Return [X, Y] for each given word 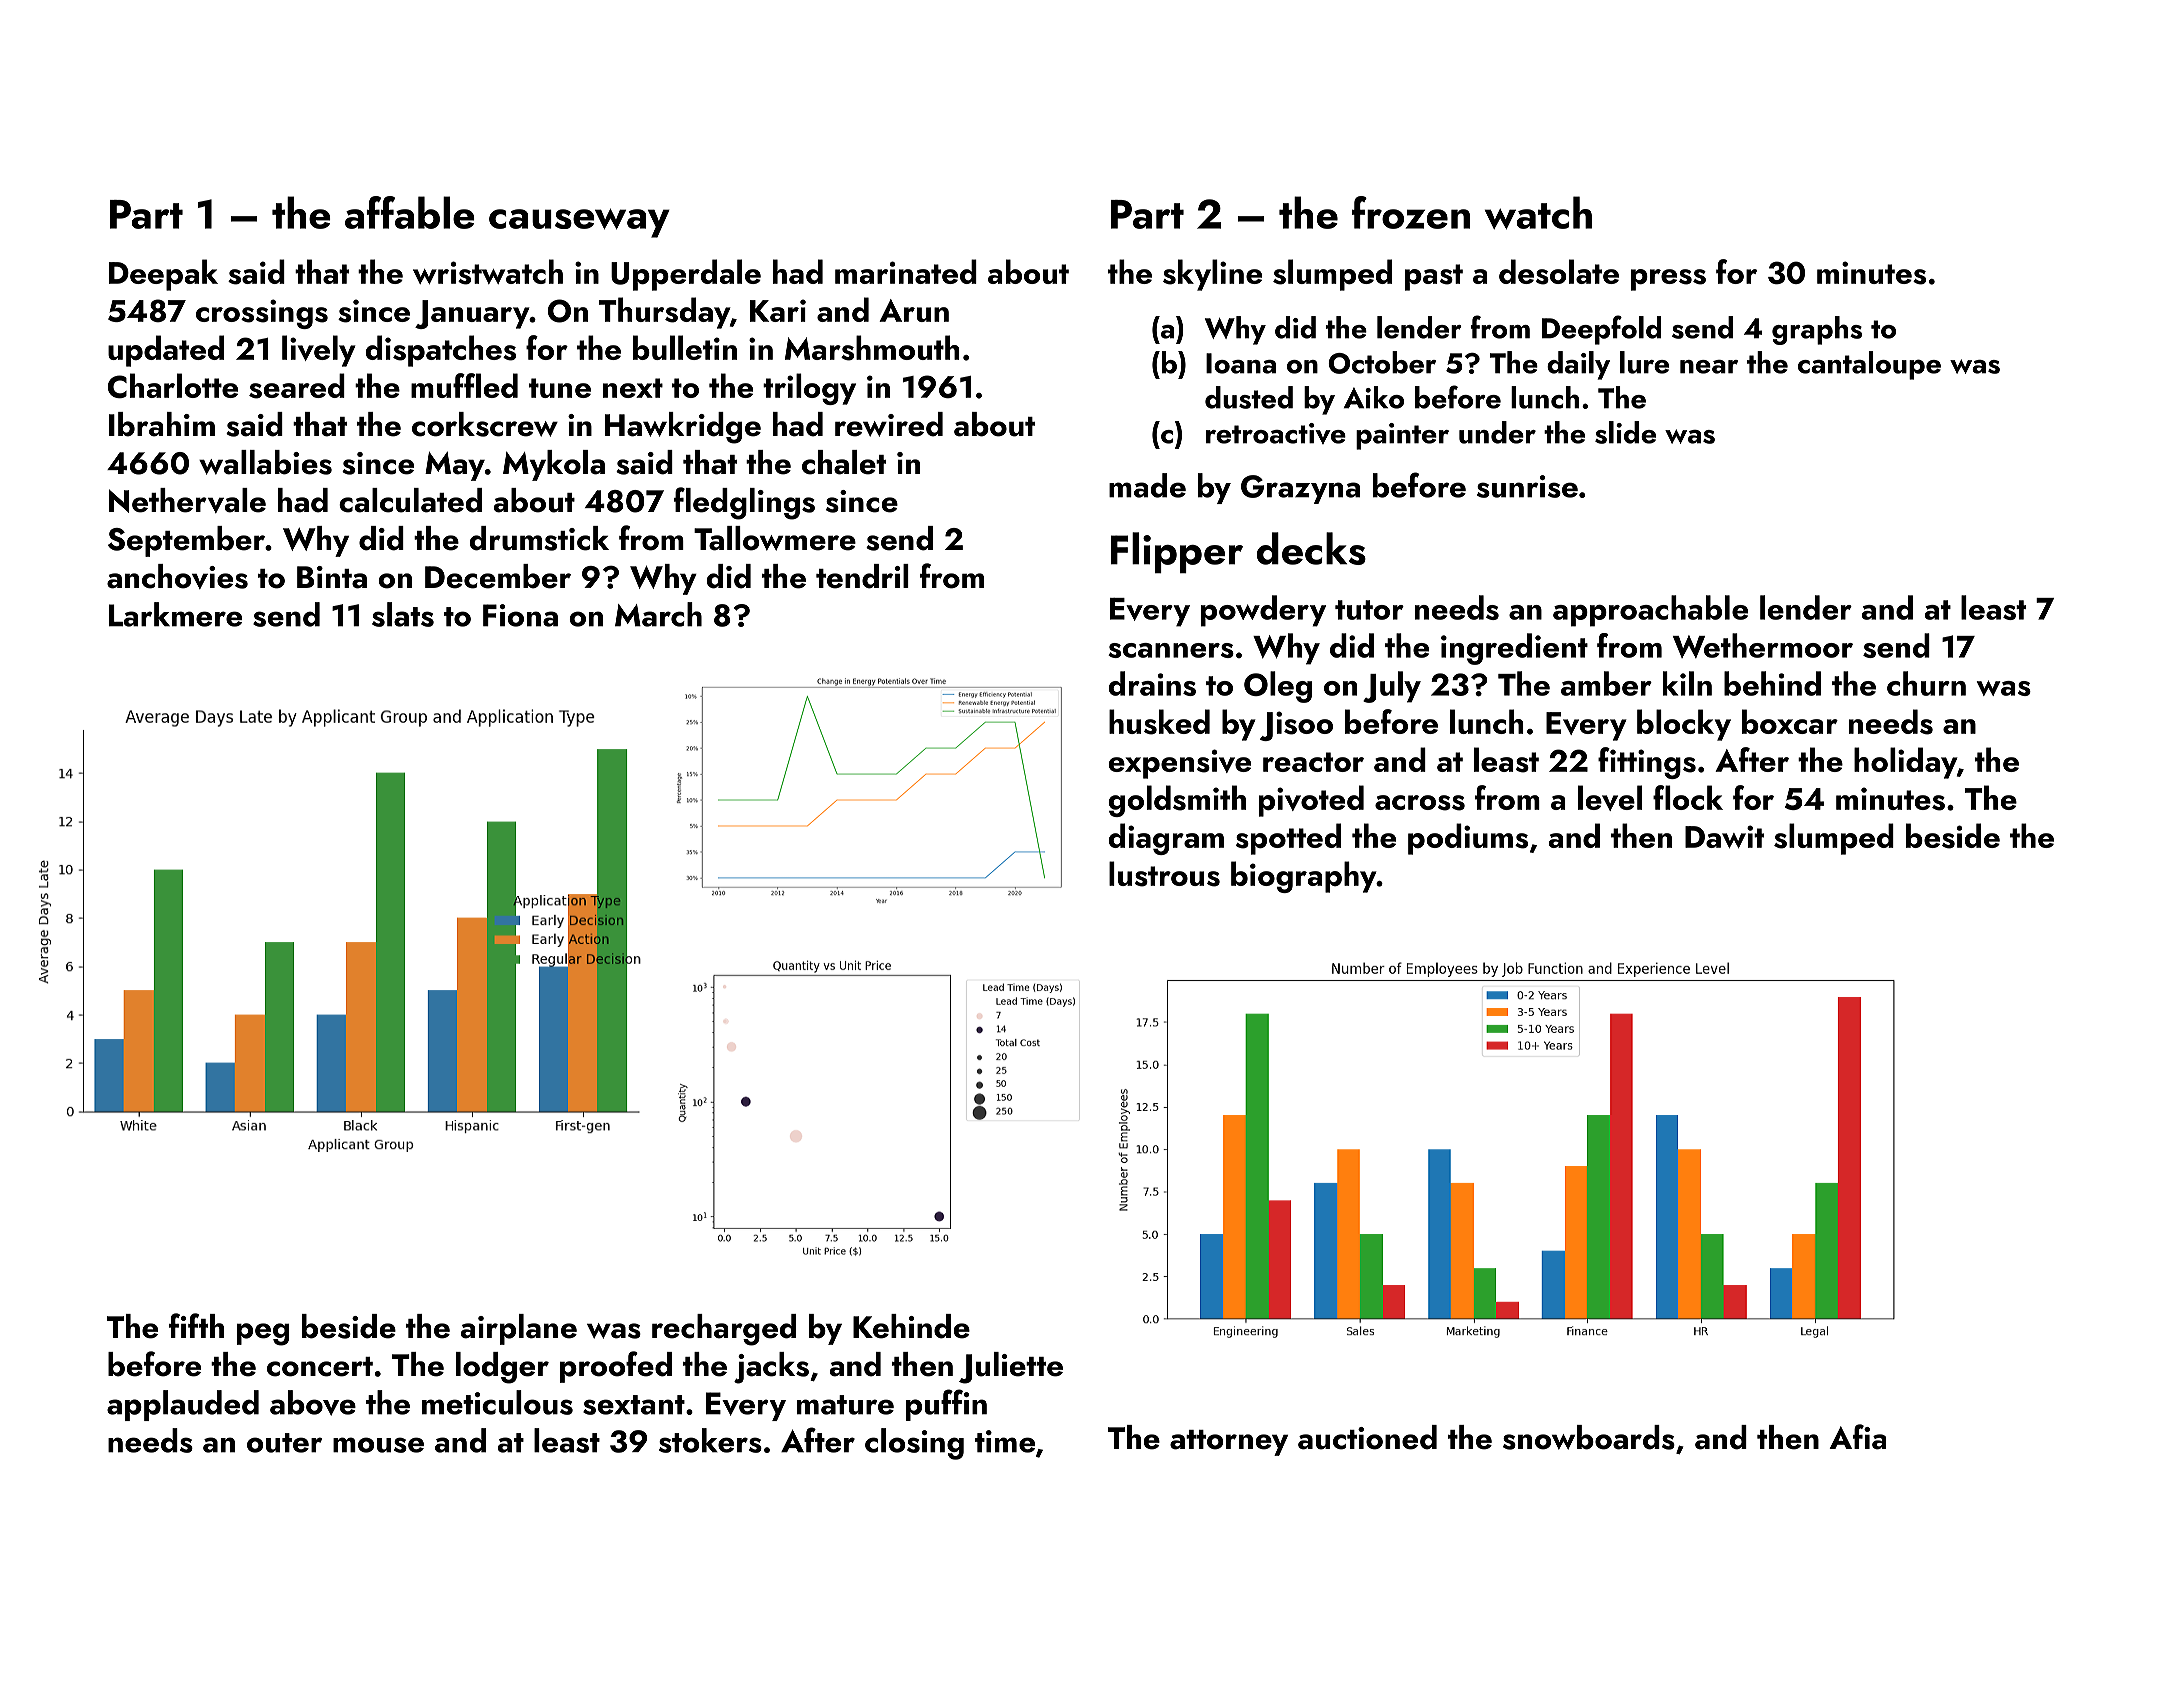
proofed [616, 1367]
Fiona [520, 615]
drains [1152, 683]
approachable [1650, 611]
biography [1304, 877]
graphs [1817, 330]
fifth [196, 1325]
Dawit [1724, 836]
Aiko [1374, 397]
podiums [1468, 839]
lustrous [1164, 874]
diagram [1166, 839]
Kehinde [911, 1326]
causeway [579, 223]
